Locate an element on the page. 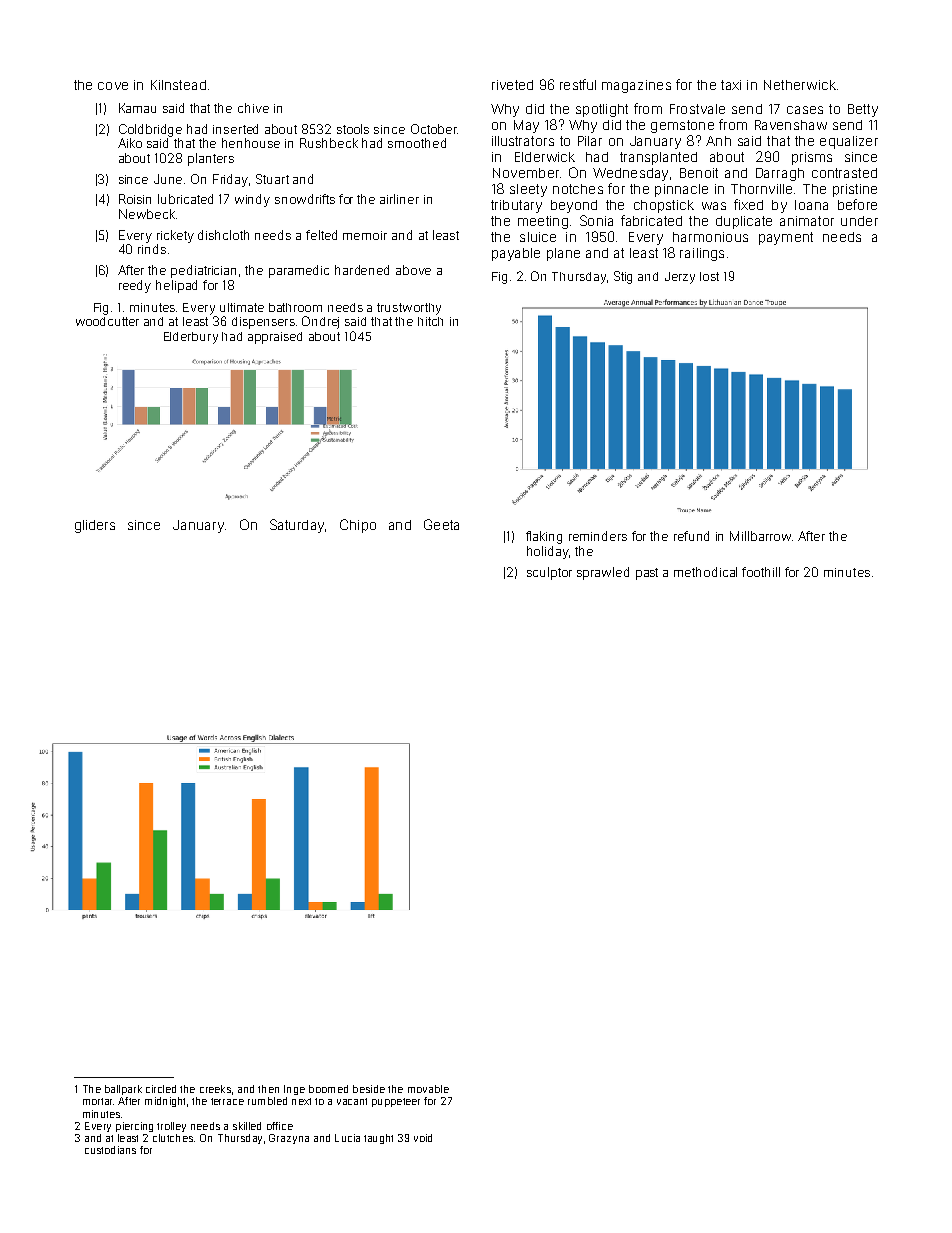  gliders is located at coordinates (95, 526).
